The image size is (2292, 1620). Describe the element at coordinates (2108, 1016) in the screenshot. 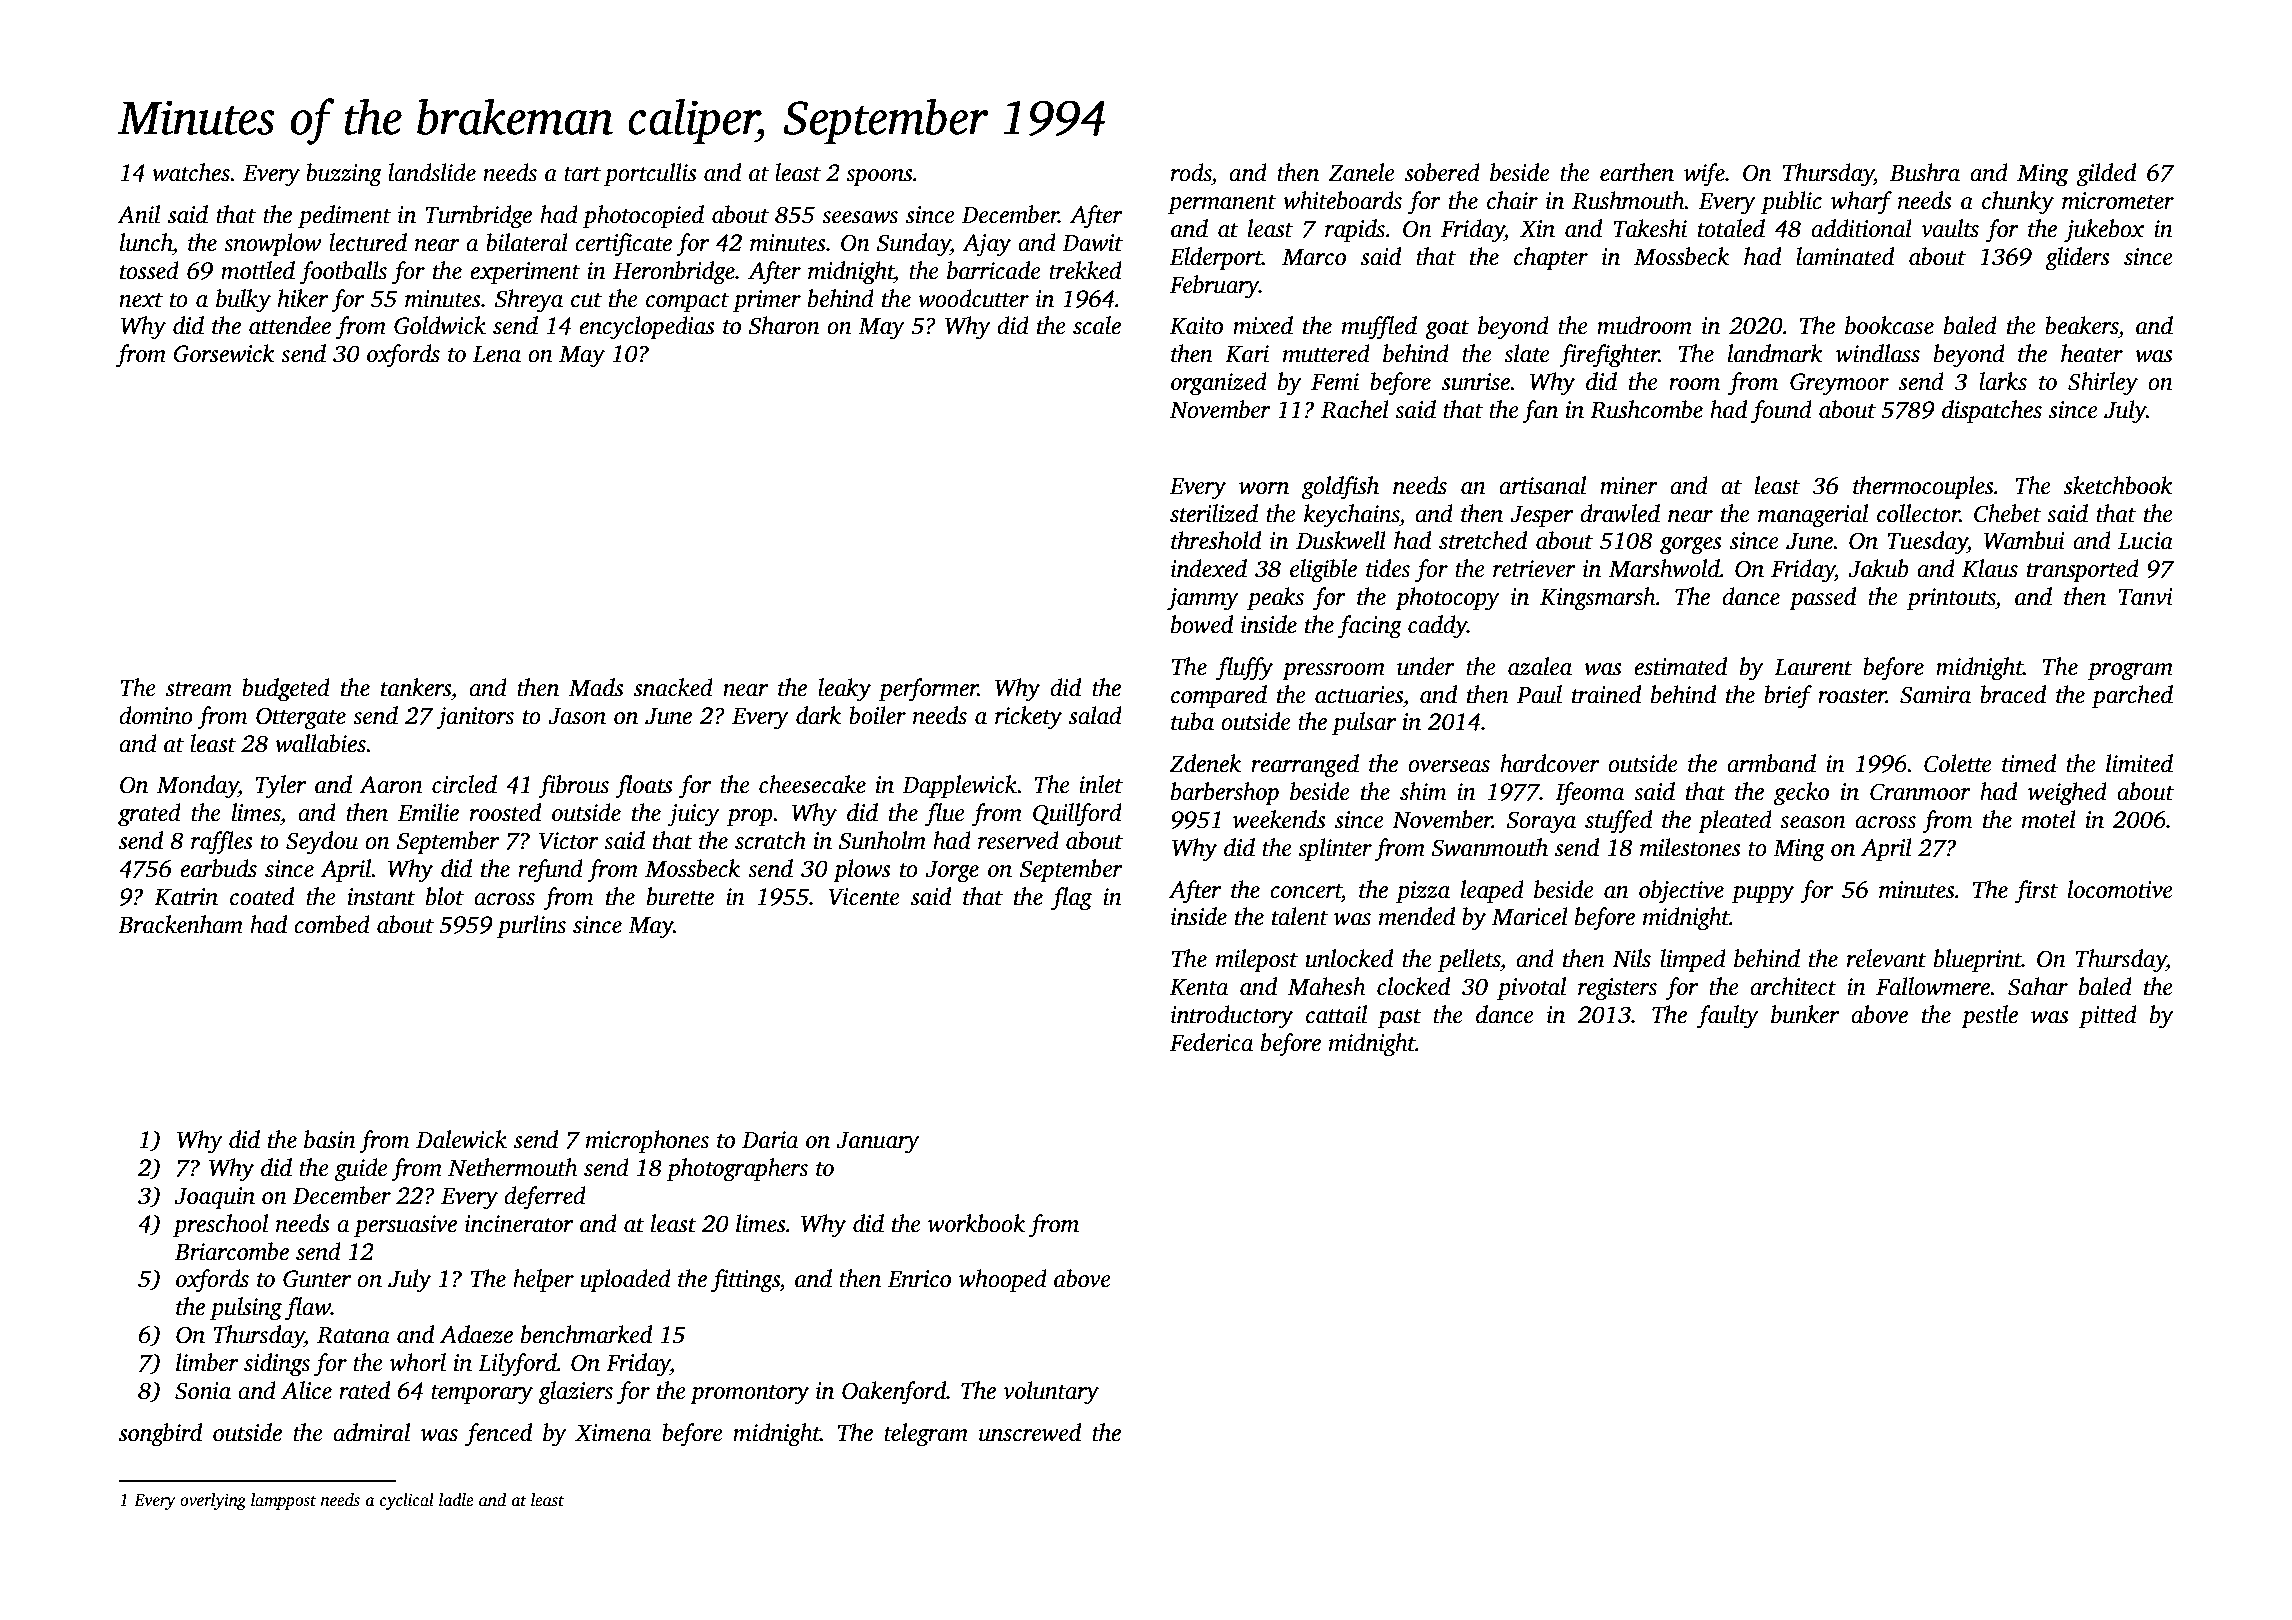

I see `pitted` at that location.
